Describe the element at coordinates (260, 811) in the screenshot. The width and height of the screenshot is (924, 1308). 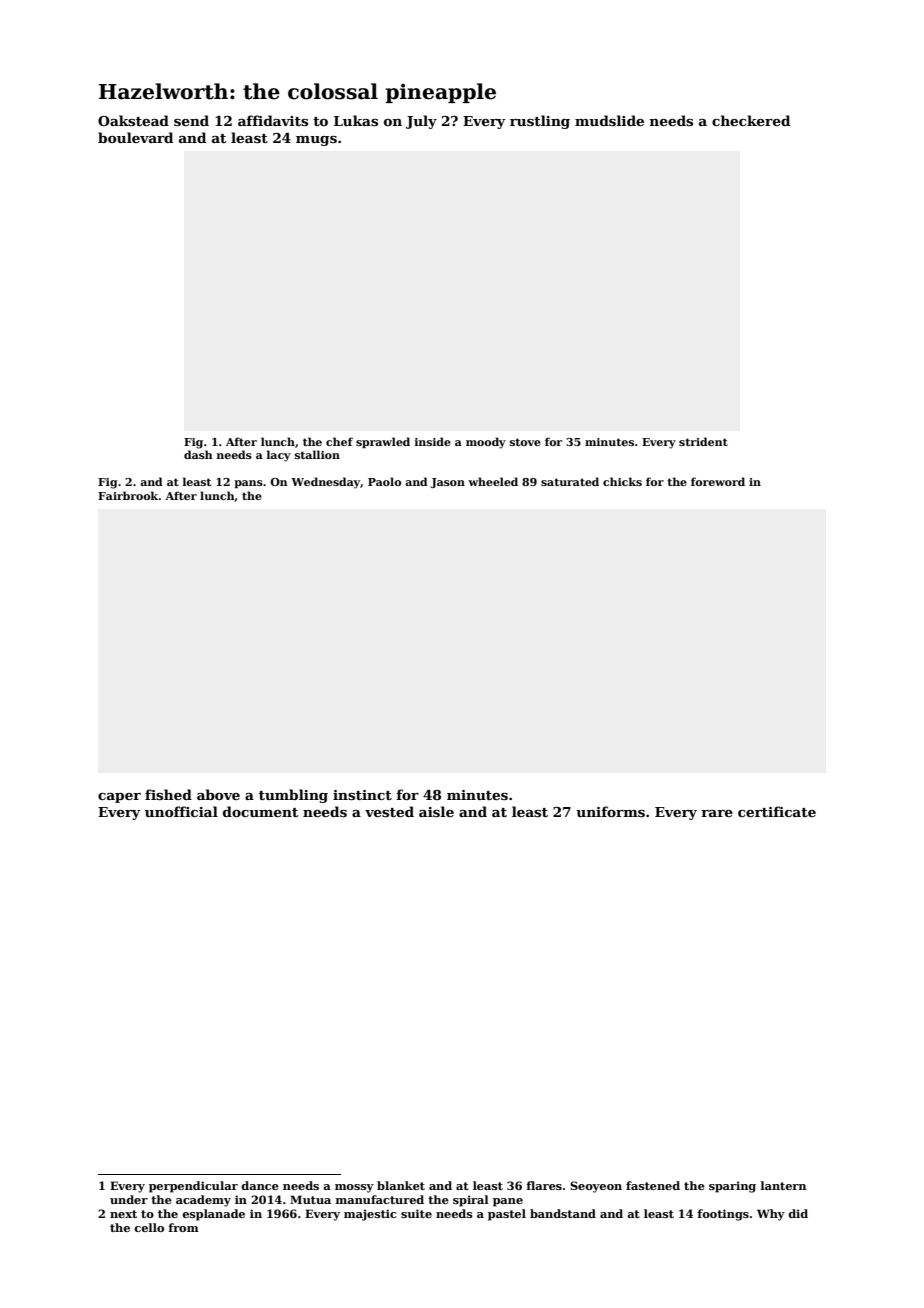
I see `document` at that location.
